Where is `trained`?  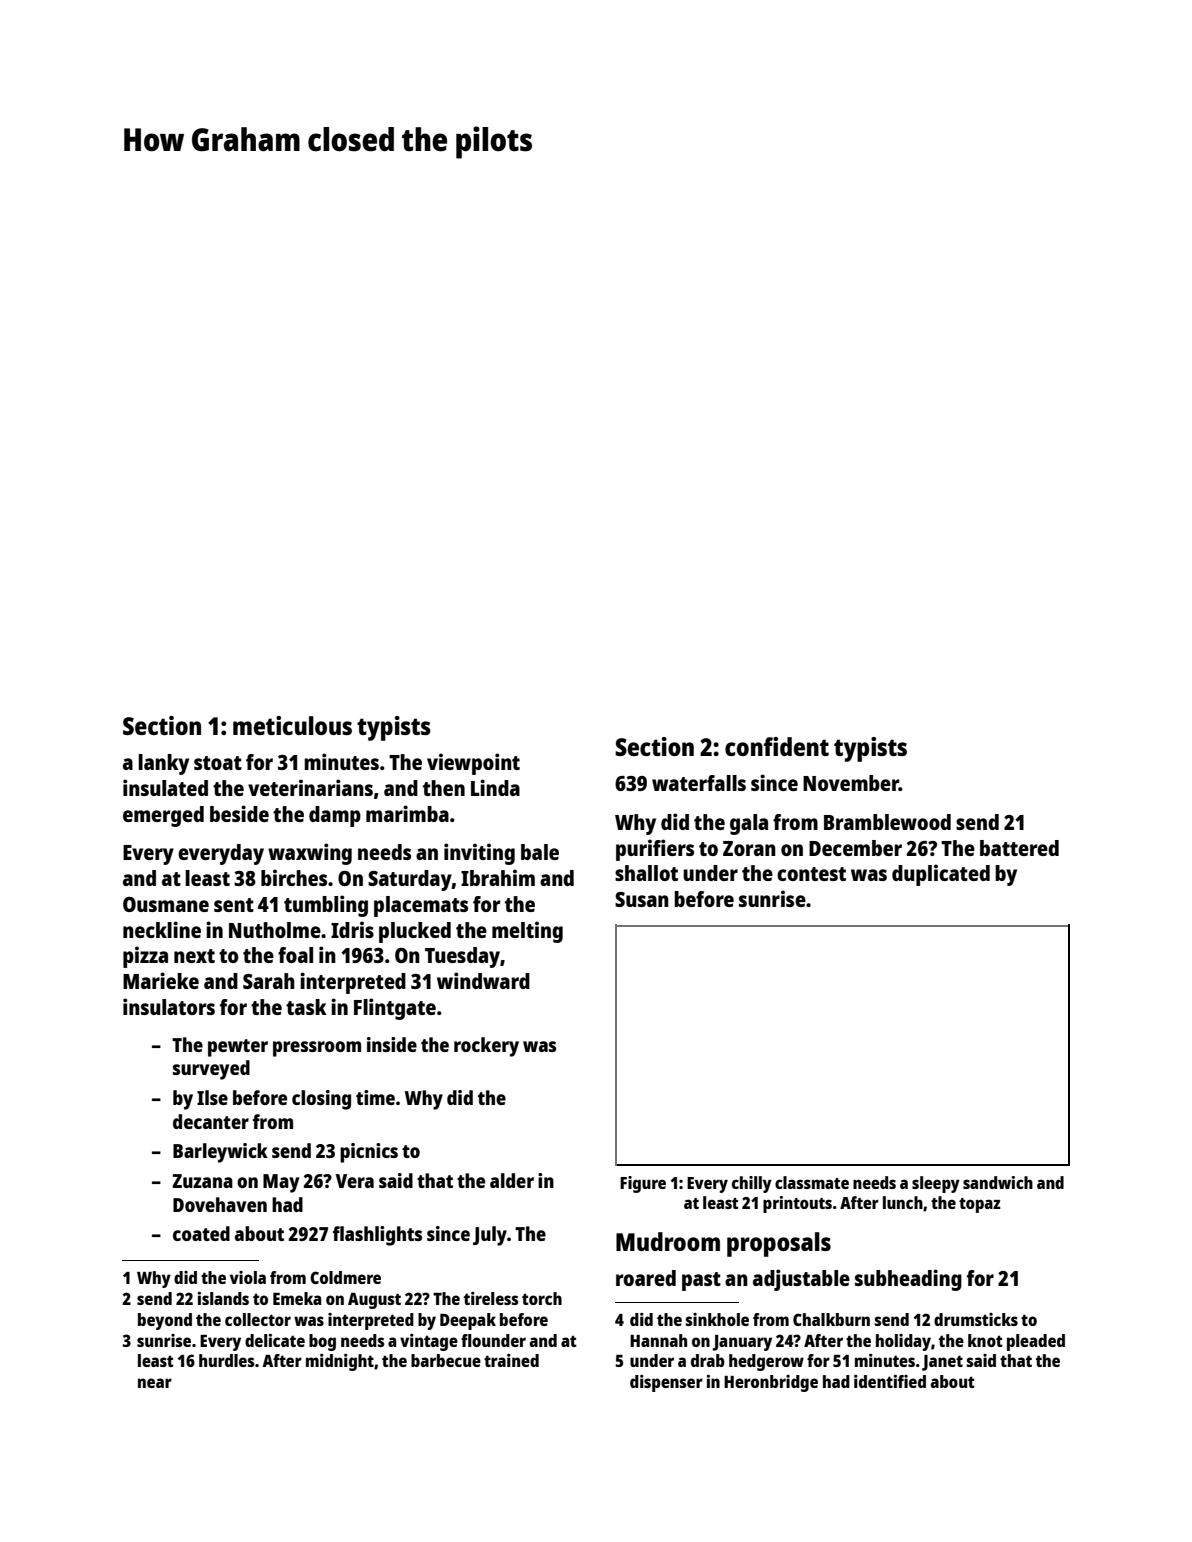 trained is located at coordinates (511, 1360).
